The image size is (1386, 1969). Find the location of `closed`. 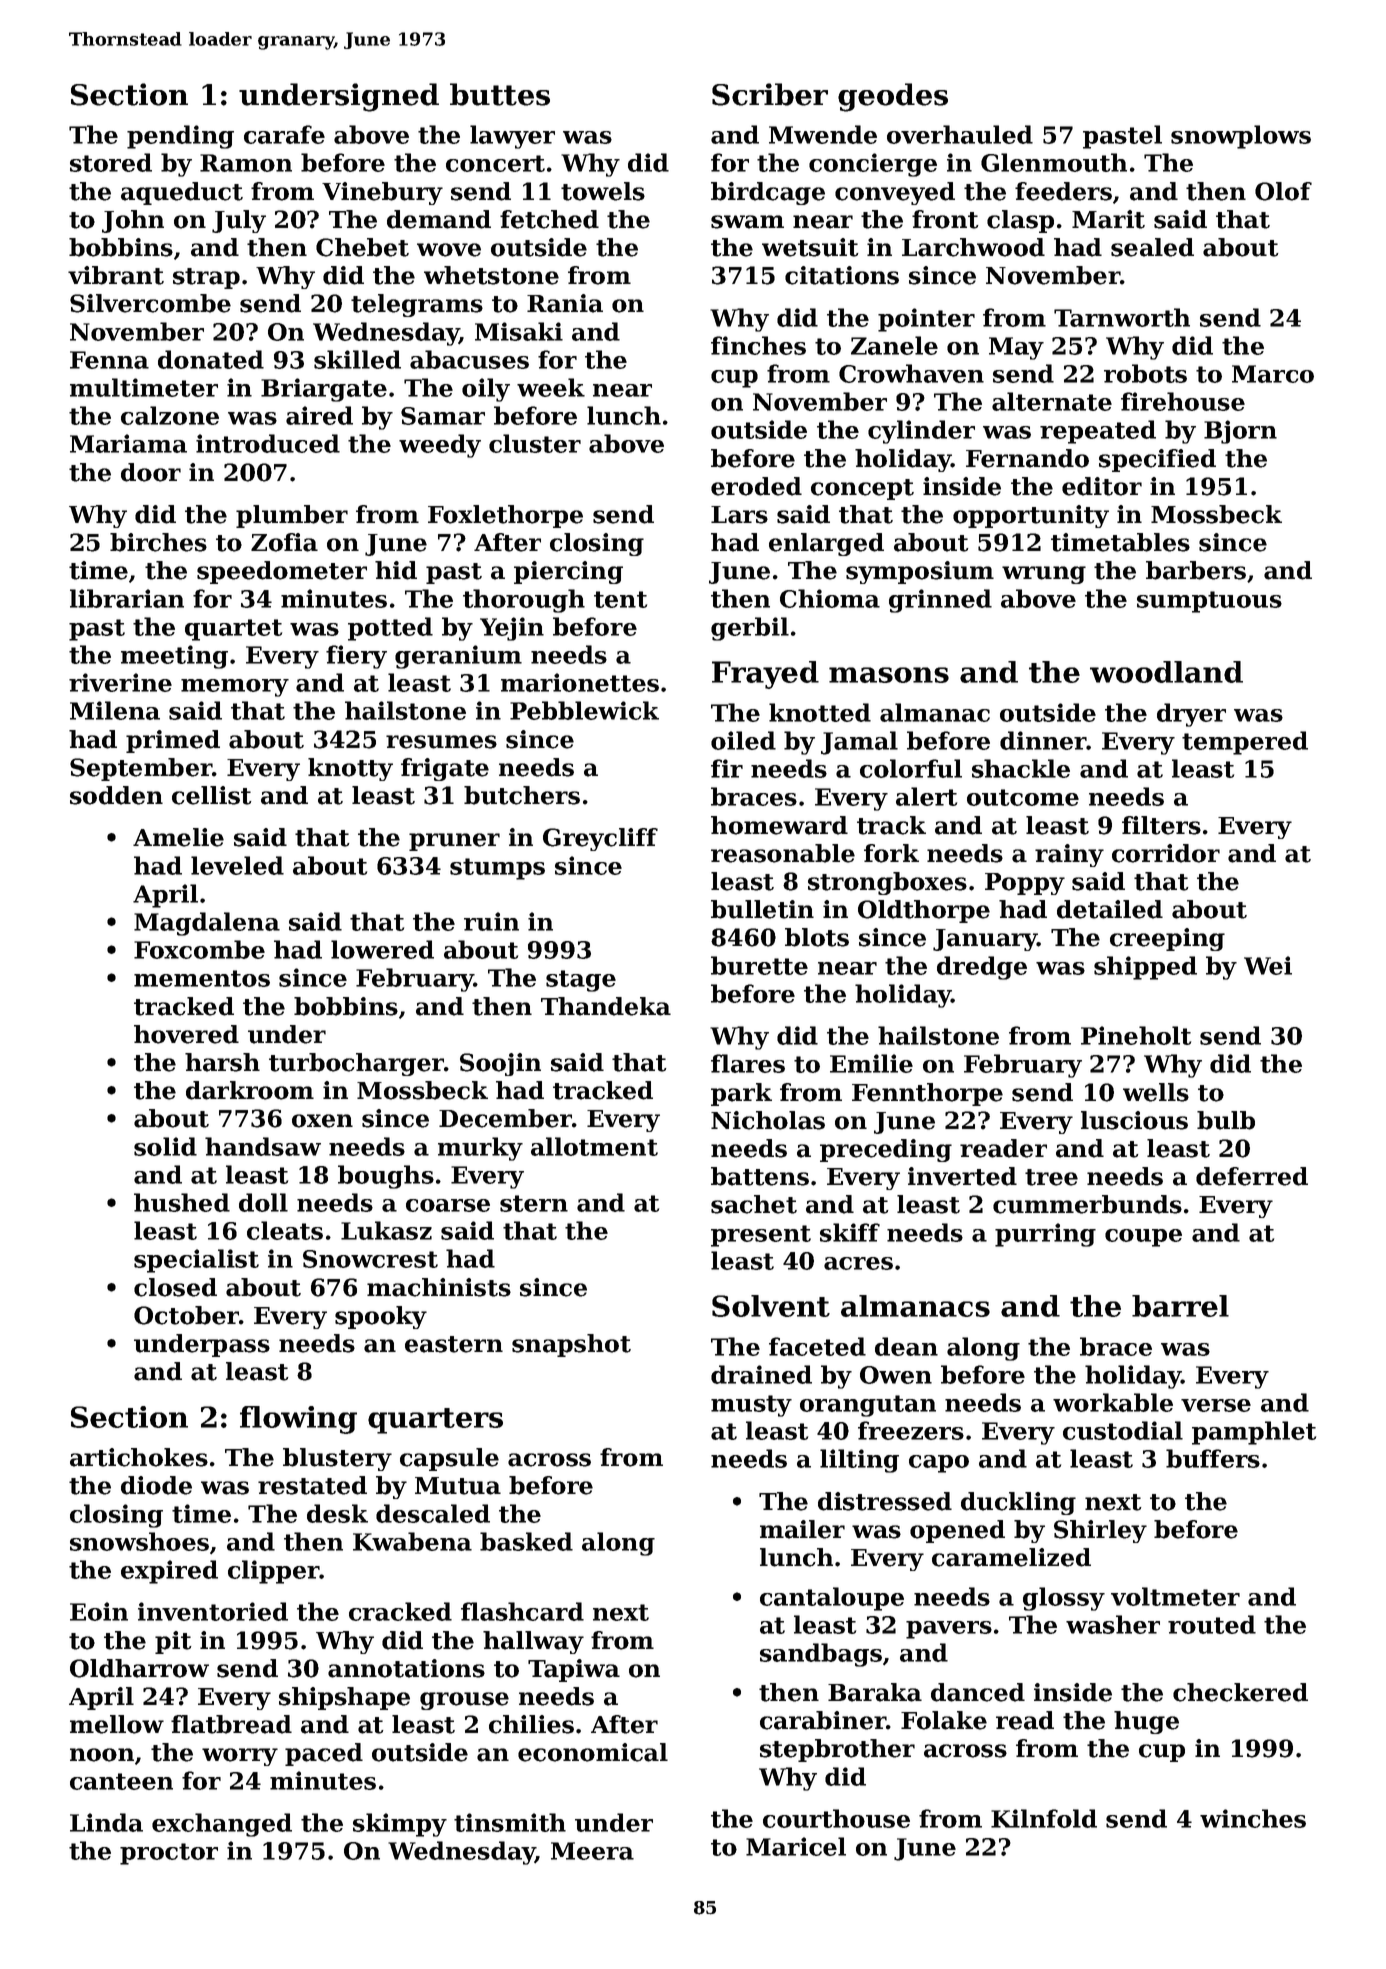

closed is located at coordinates (175, 1287).
